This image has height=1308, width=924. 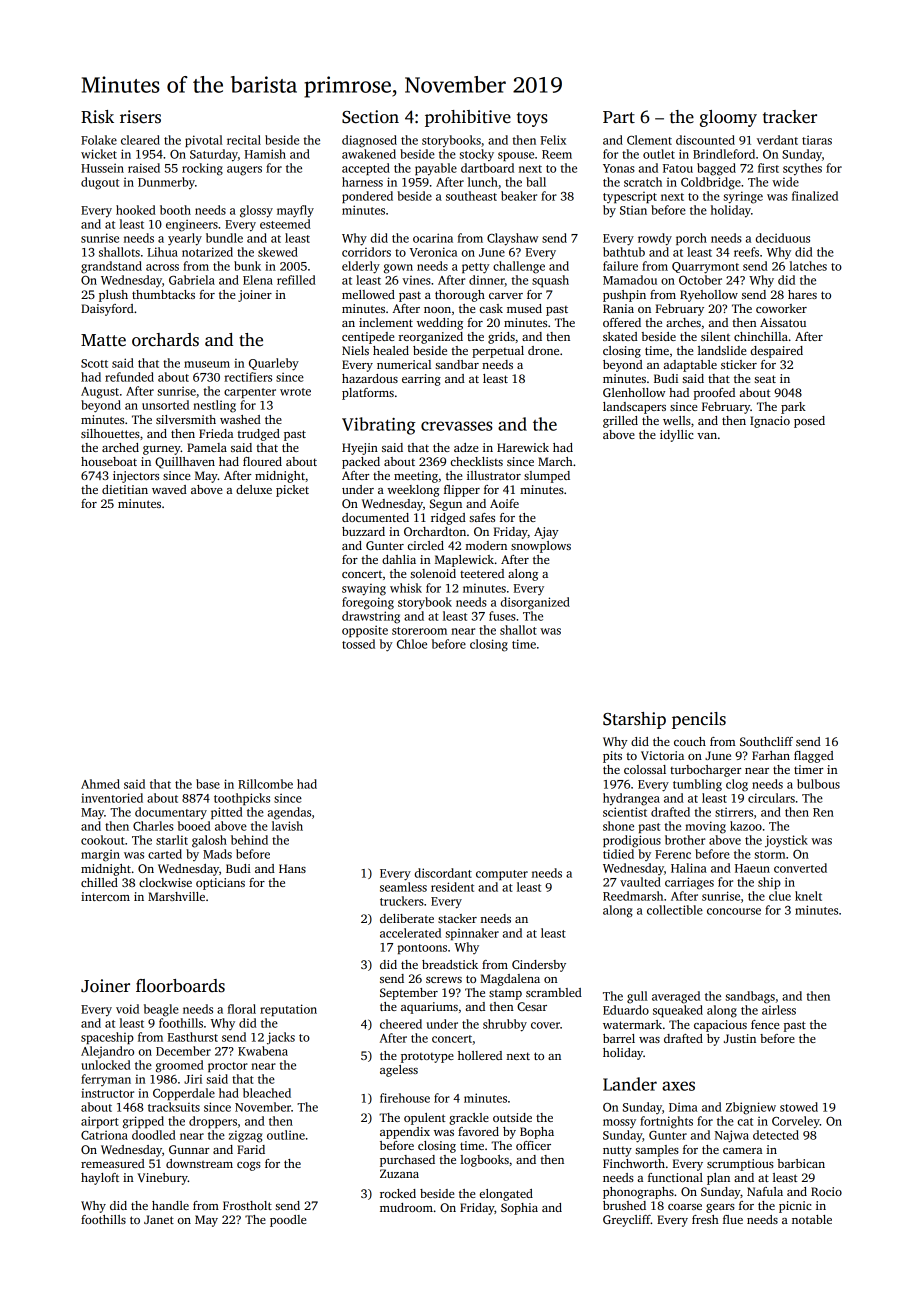 What do you see at coordinates (728, 118) in the image?
I see `gloomy` at bounding box center [728, 118].
